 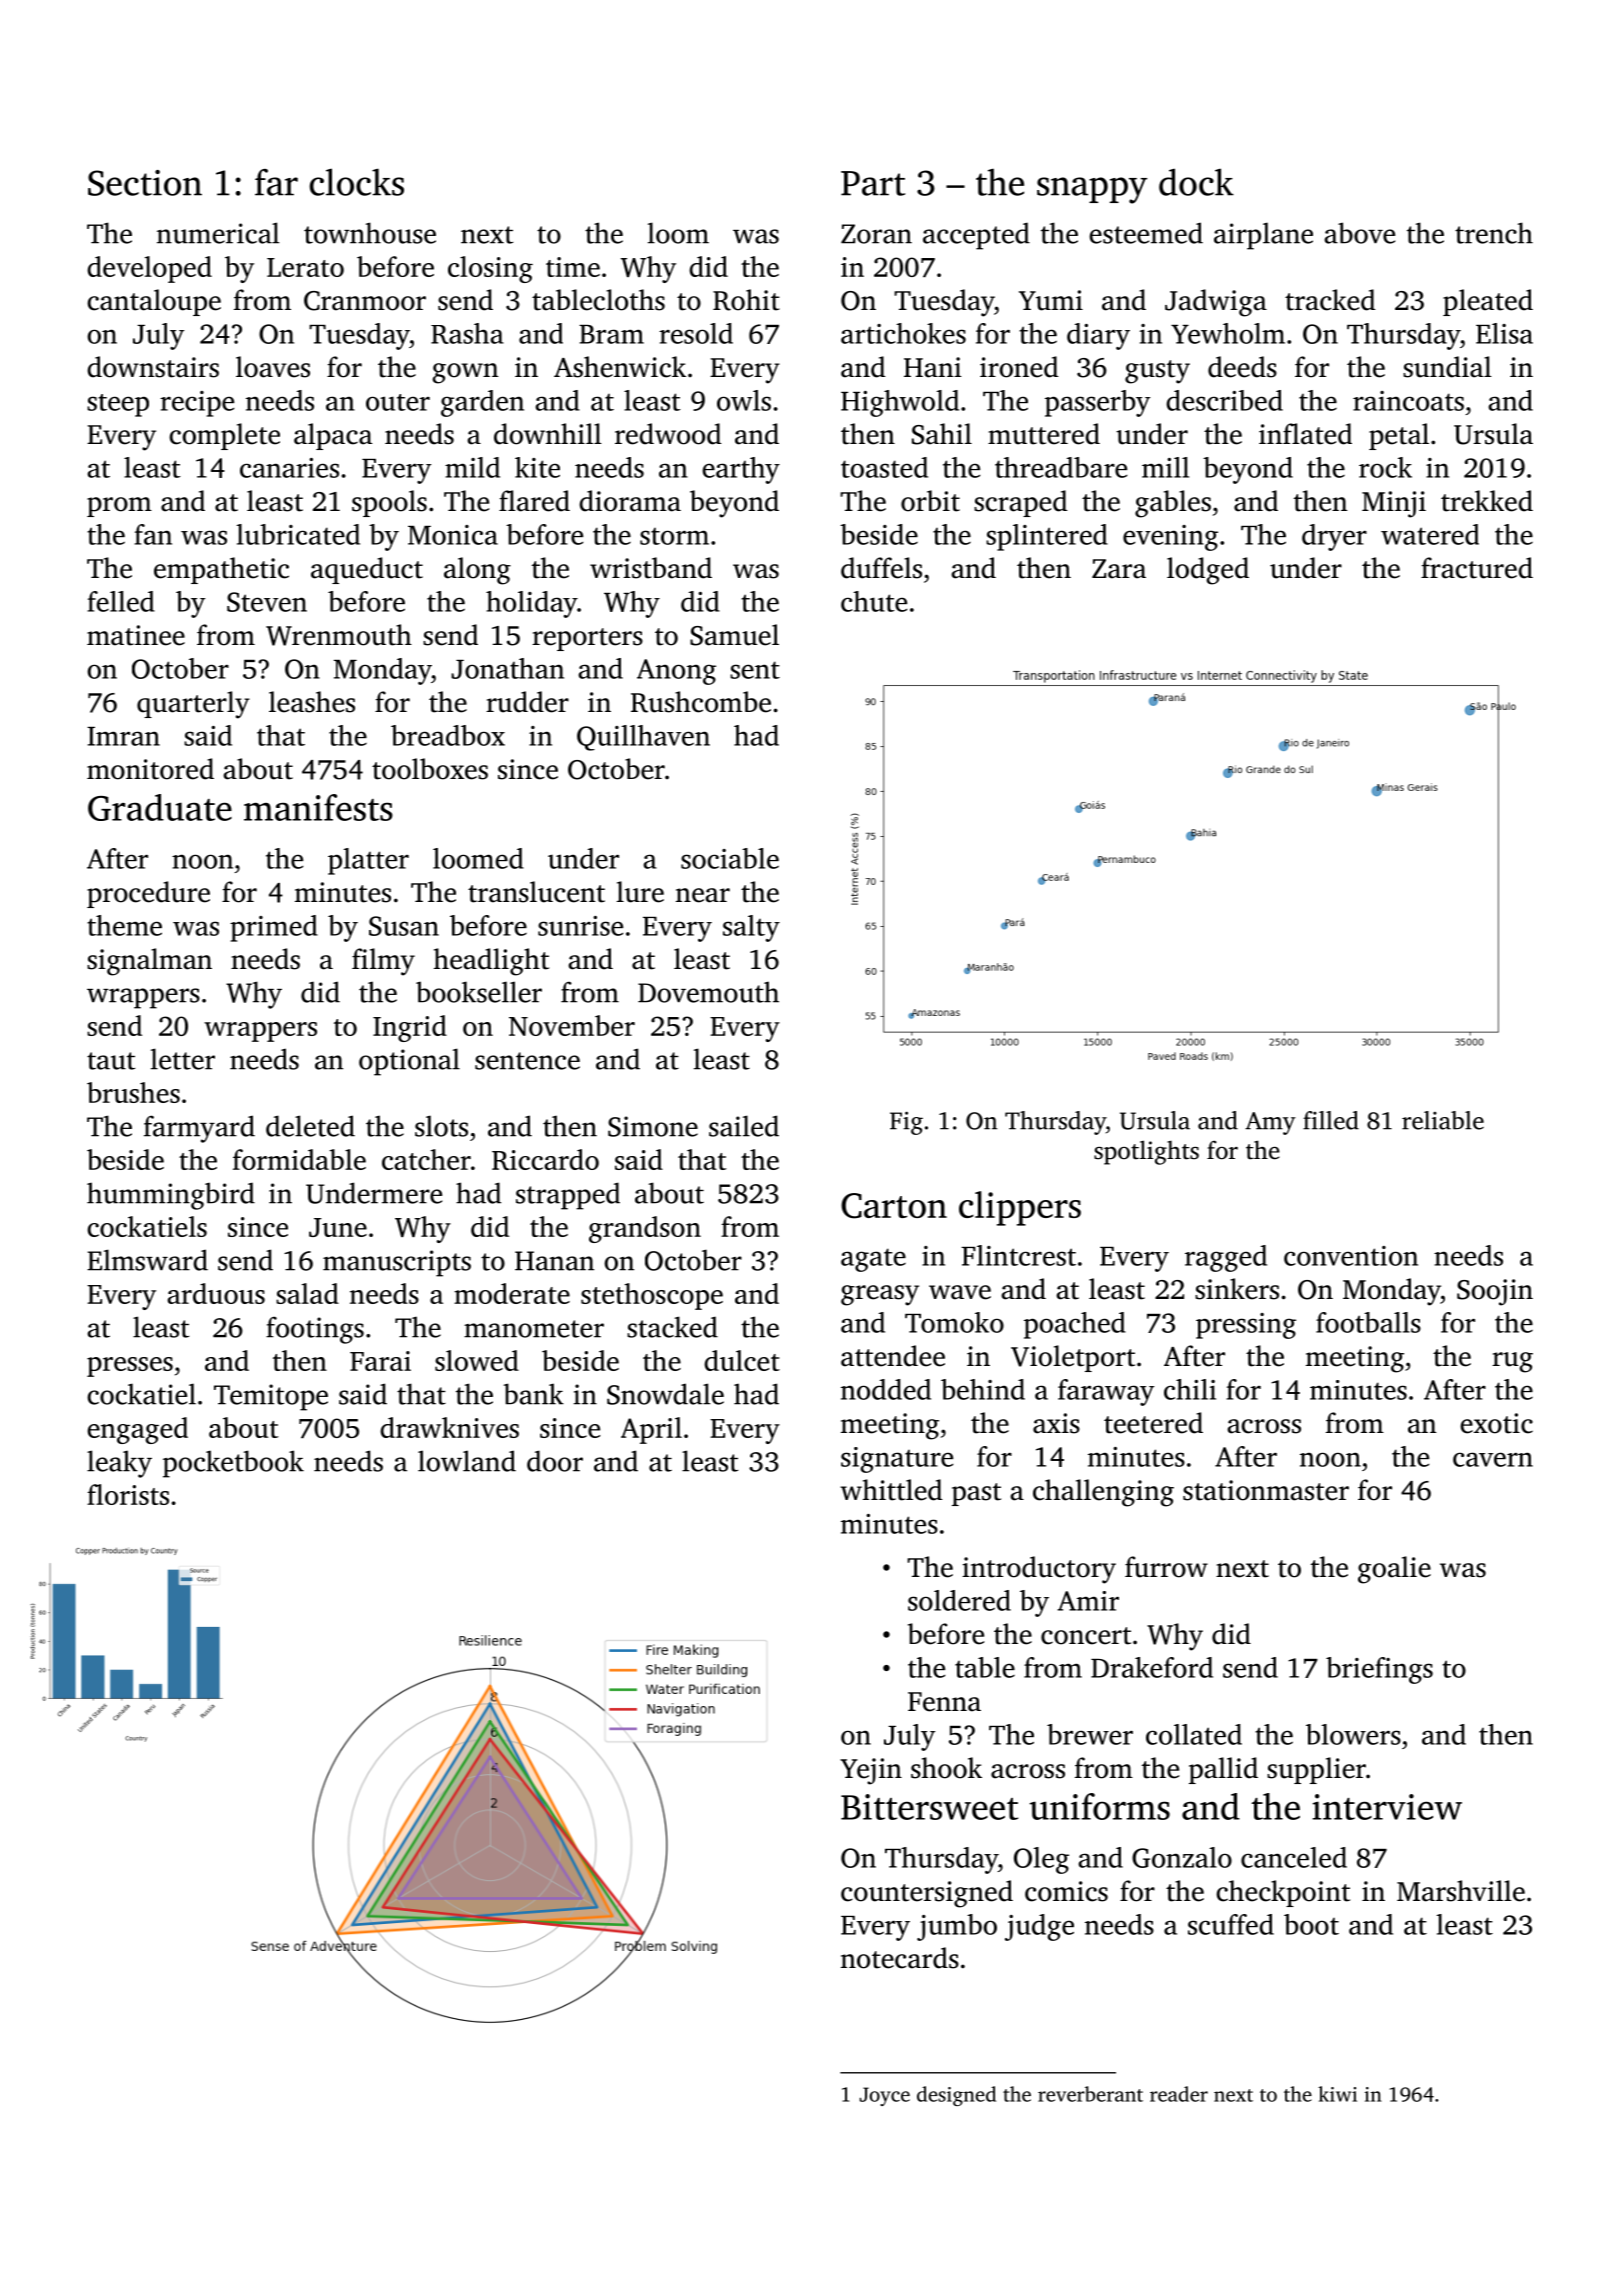 What do you see at coordinates (956, 2096) in the image?
I see `designed` at bounding box center [956, 2096].
